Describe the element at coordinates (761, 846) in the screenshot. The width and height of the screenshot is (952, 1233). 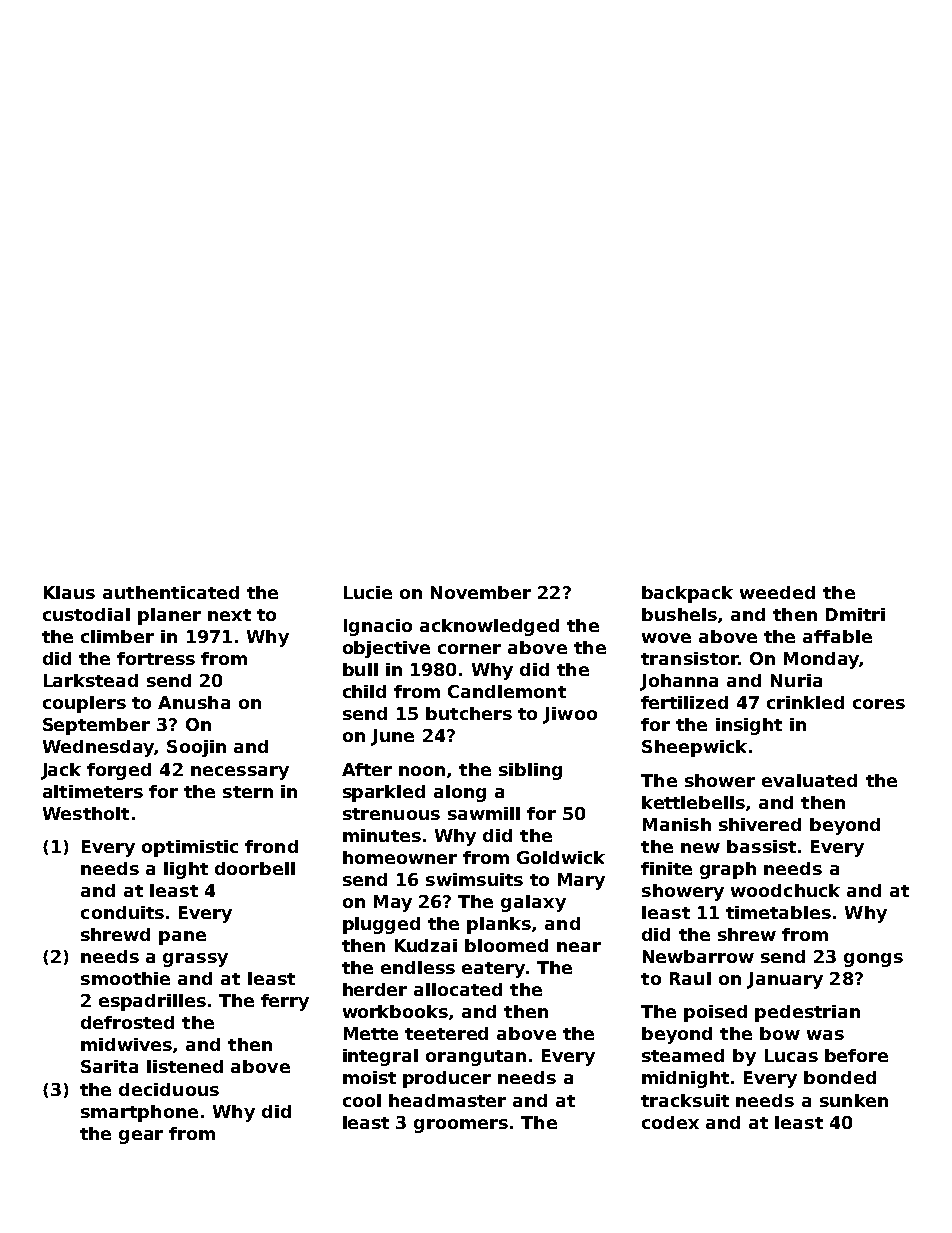
I see `bassist` at that location.
